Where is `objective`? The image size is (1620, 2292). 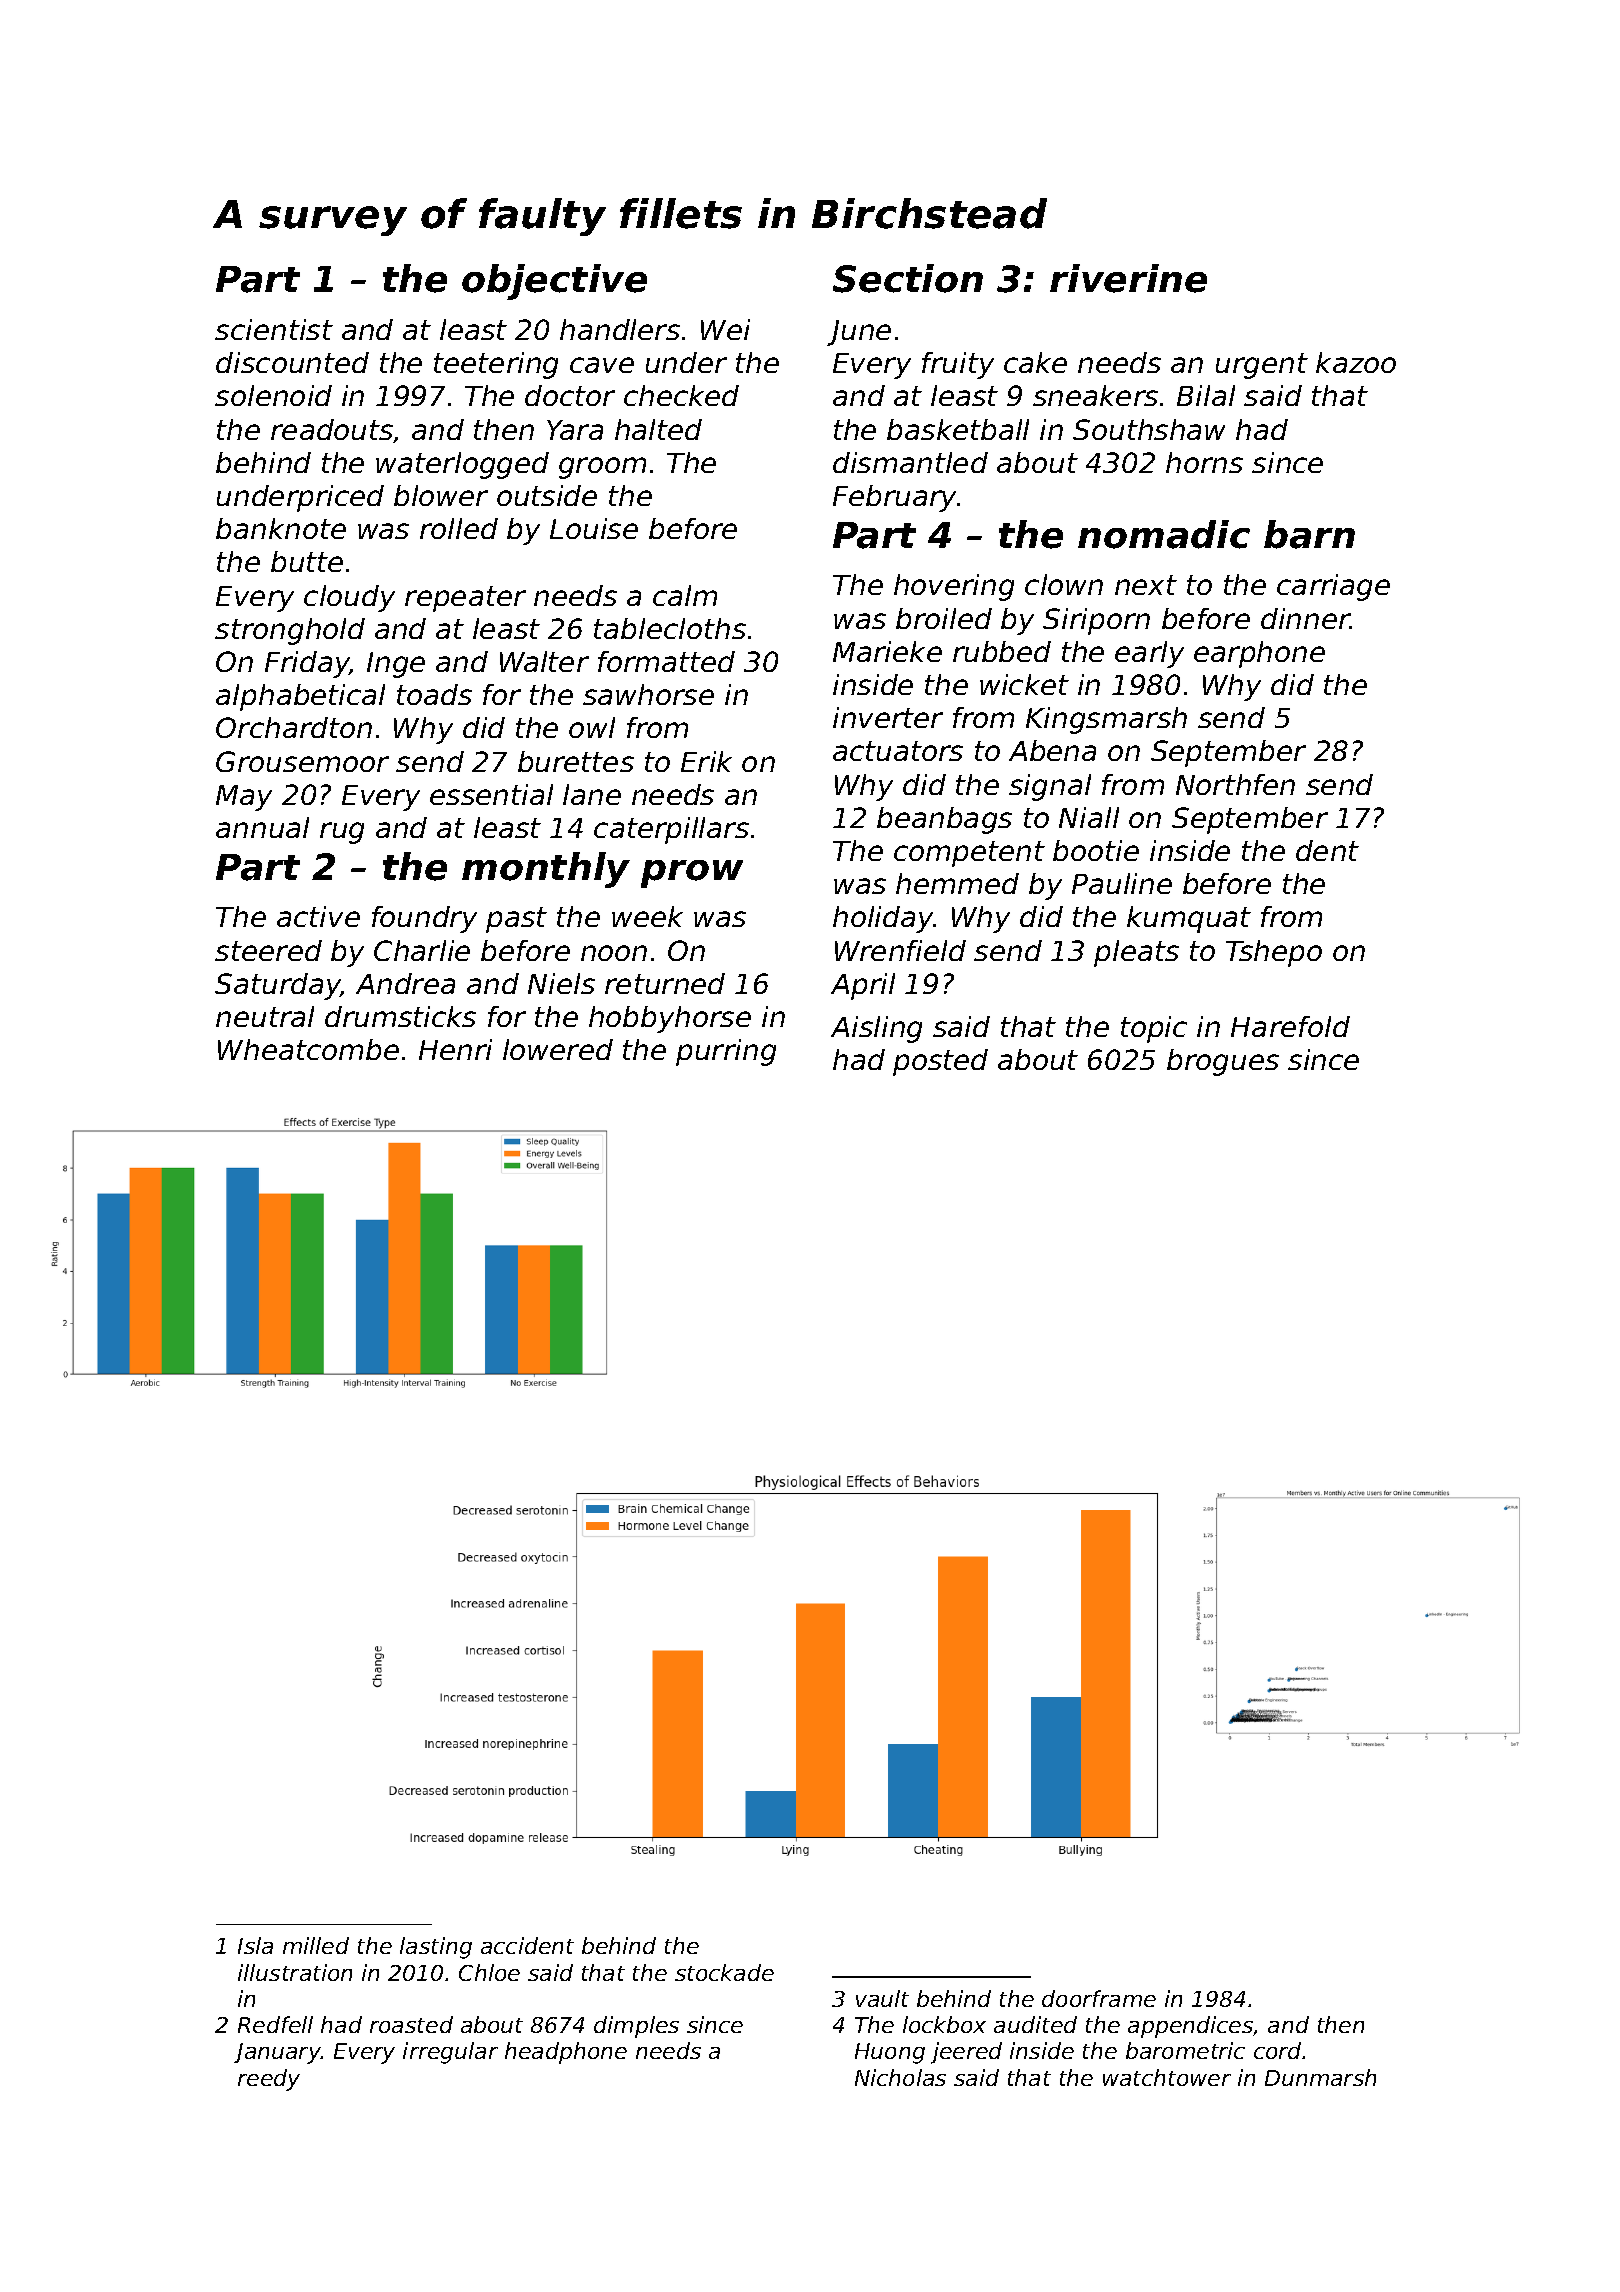
objective is located at coordinates (554, 282).
